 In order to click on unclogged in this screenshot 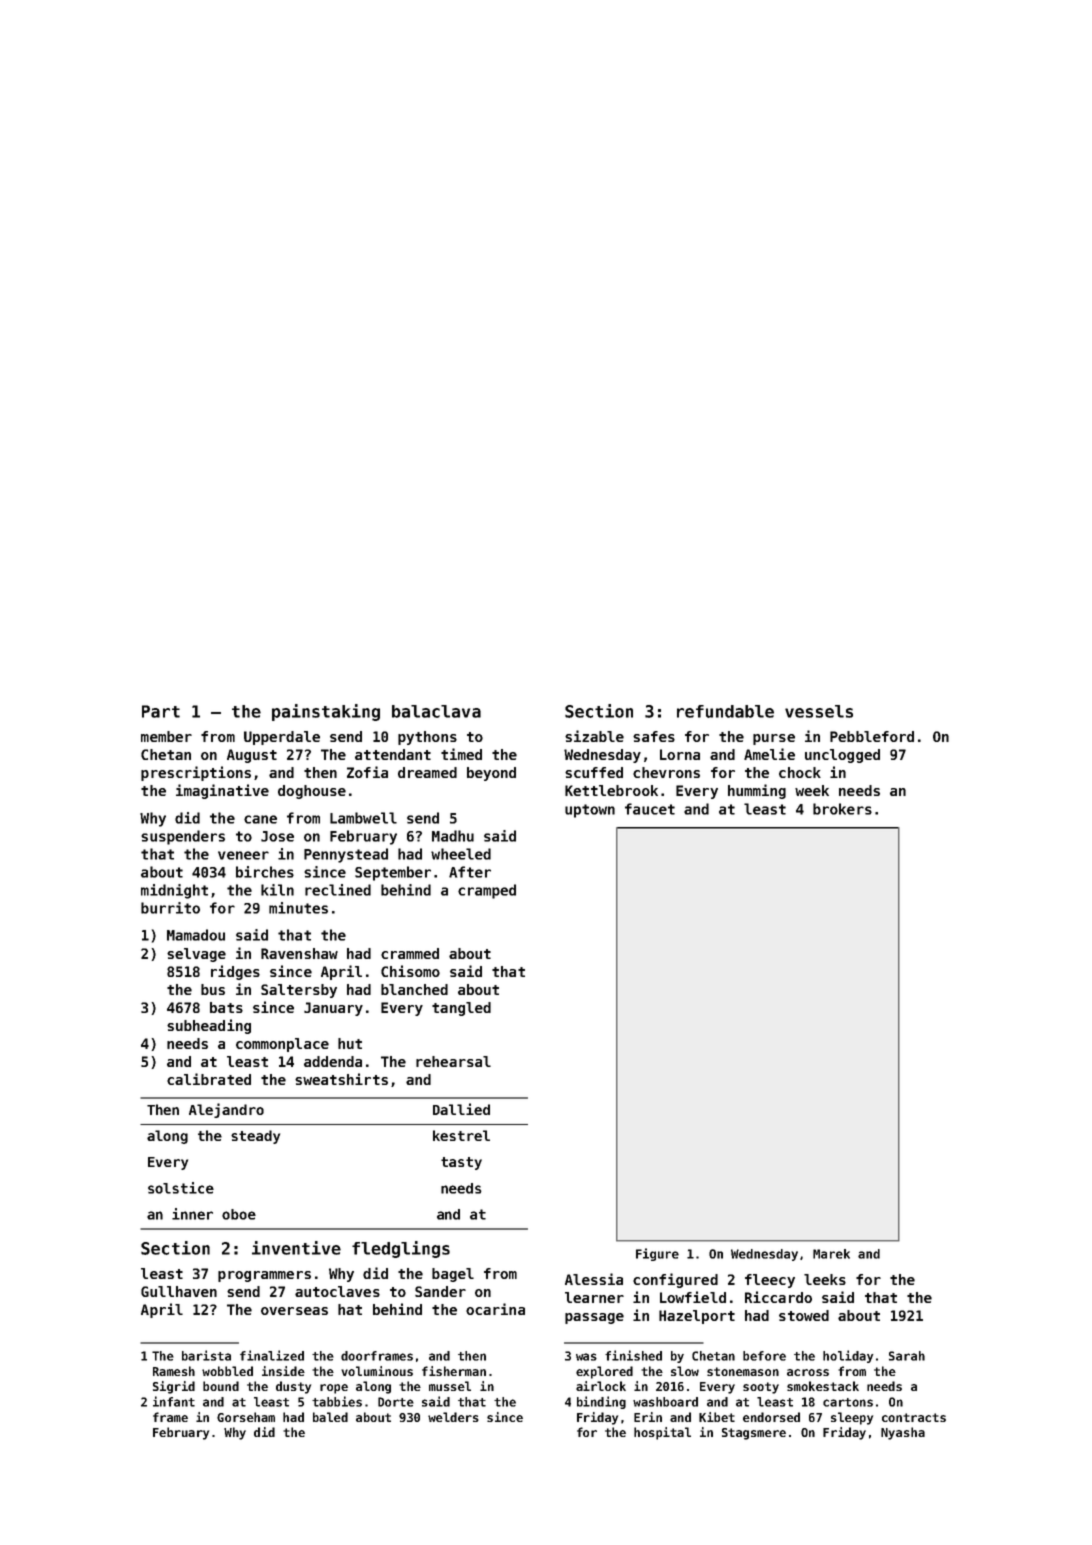, I will do `click(842, 756)`.
